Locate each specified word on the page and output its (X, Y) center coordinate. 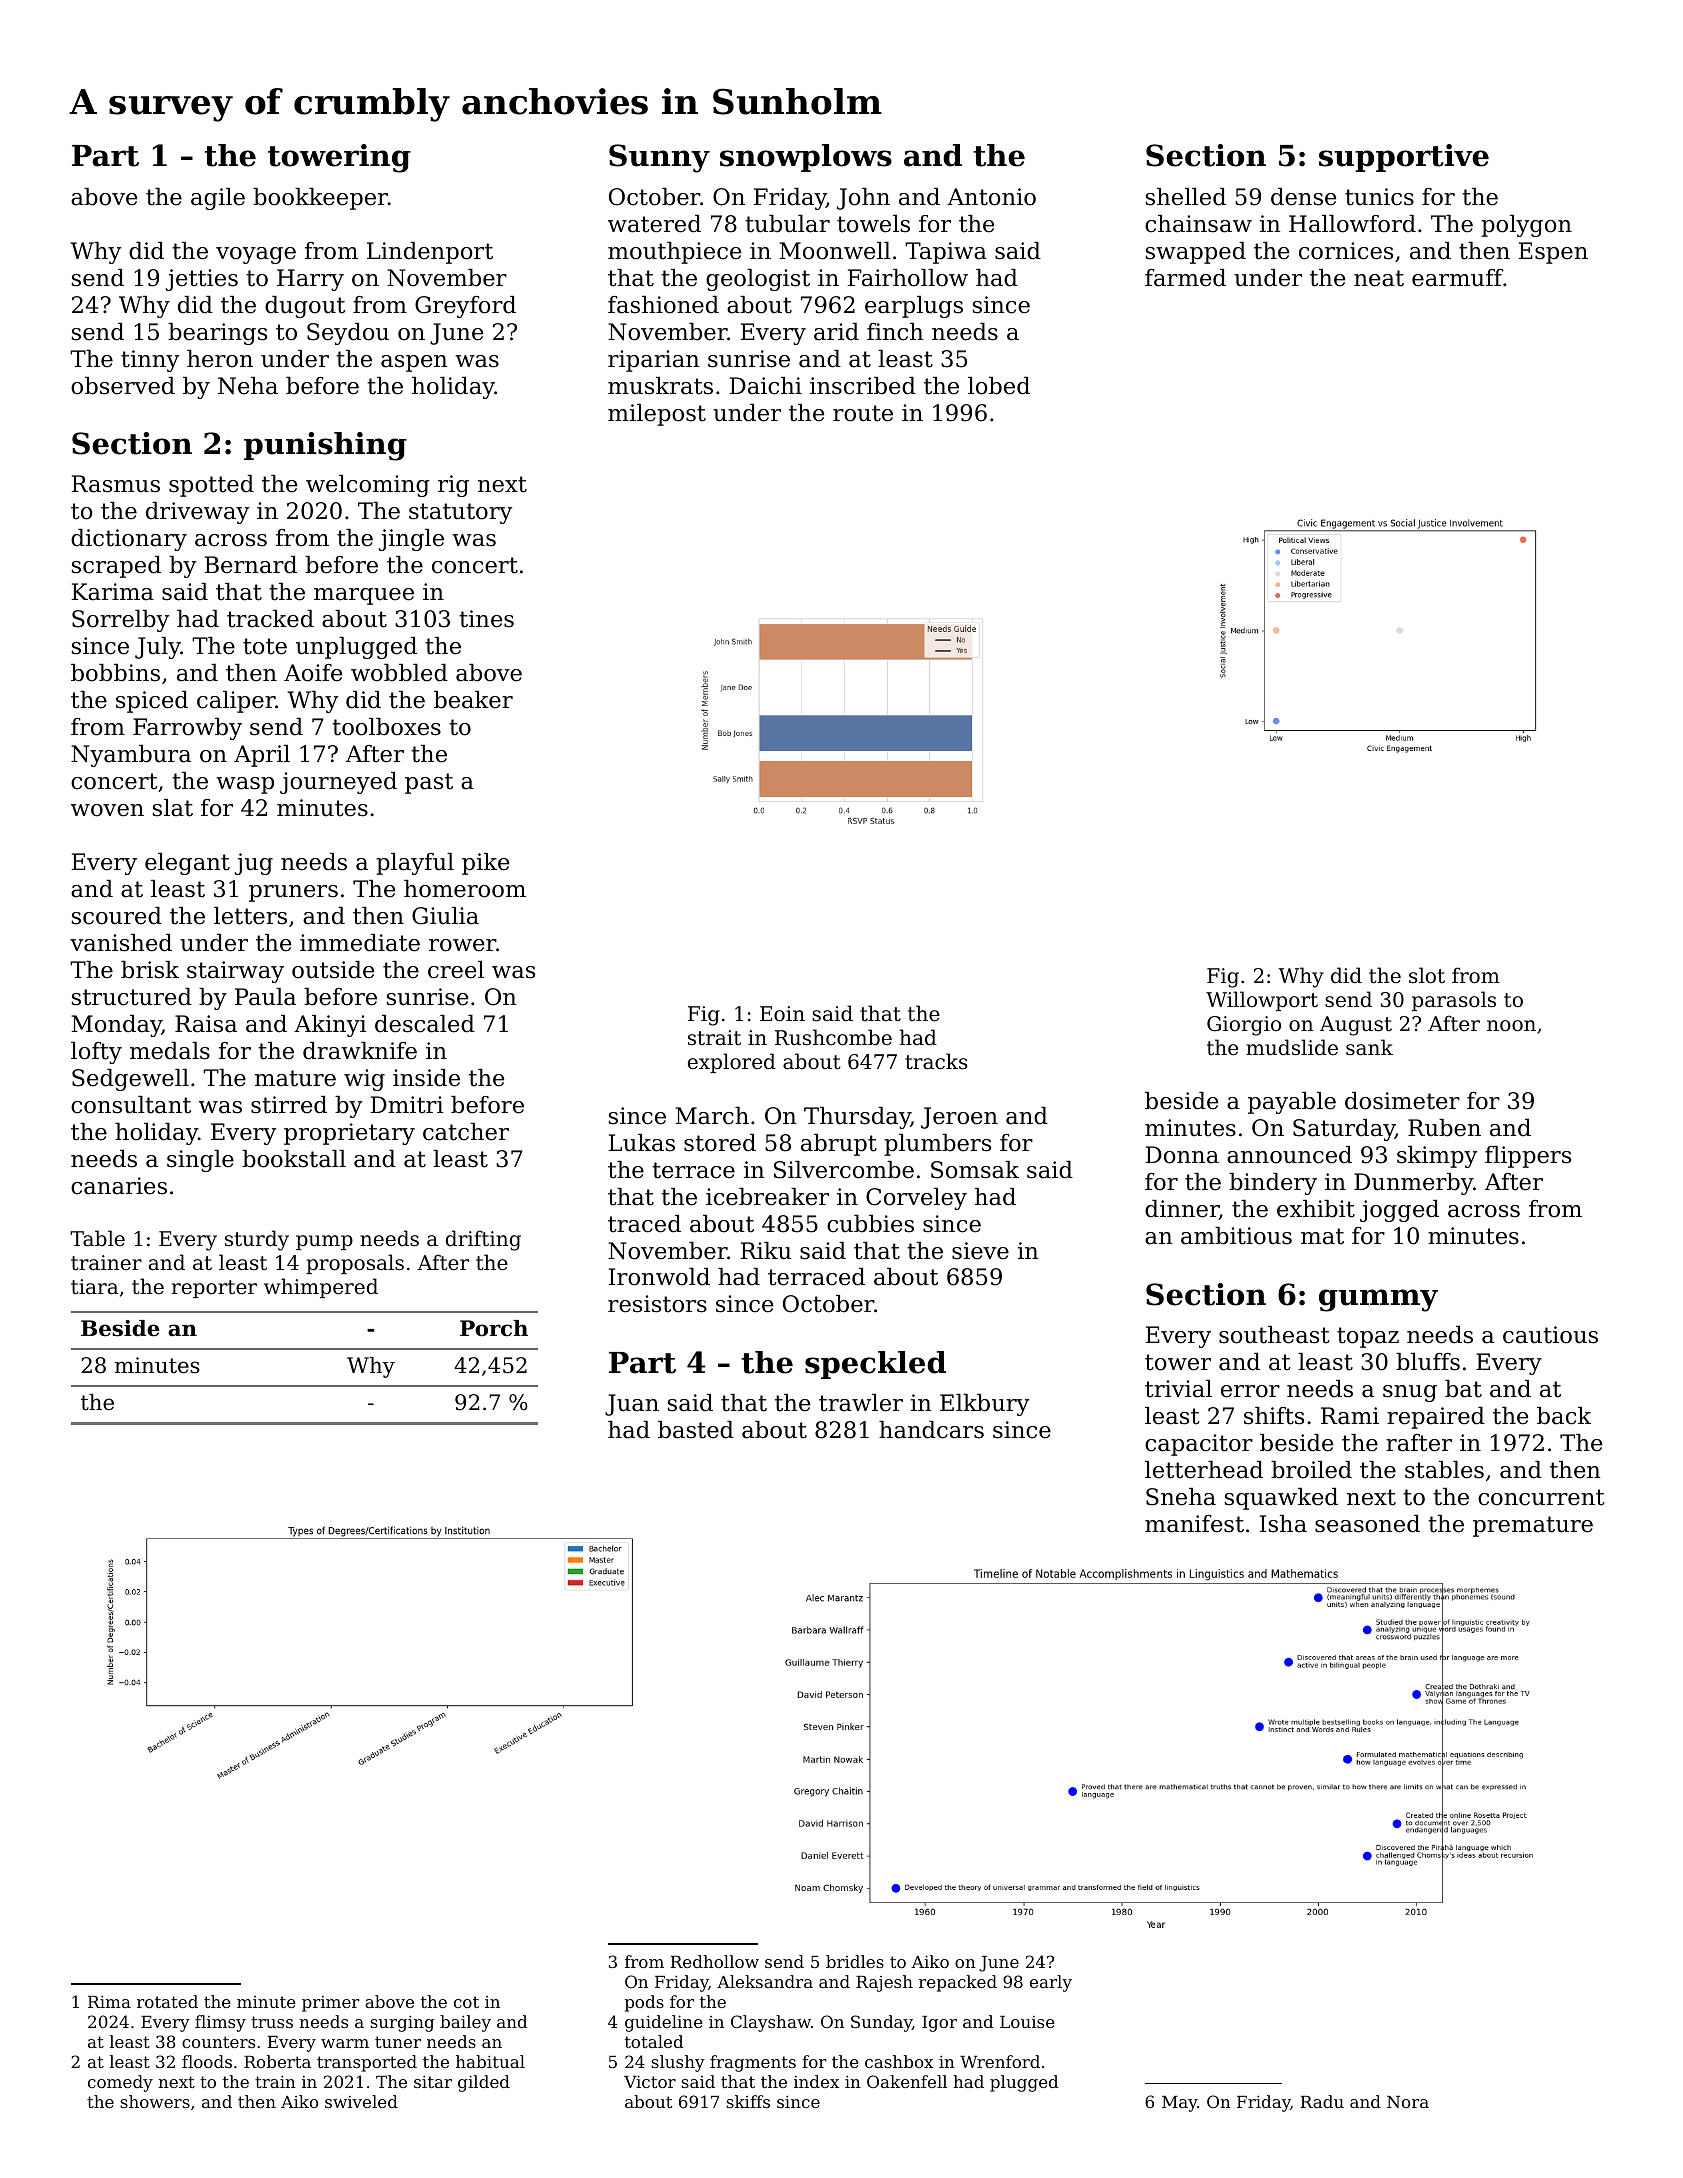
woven (107, 810)
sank (1369, 1047)
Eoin (782, 1014)
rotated (167, 2001)
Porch (494, 1328)
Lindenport (430, 253)
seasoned (1367, 1524)
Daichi (765, 386)
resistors (657, 1304)
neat (1379, 278)
